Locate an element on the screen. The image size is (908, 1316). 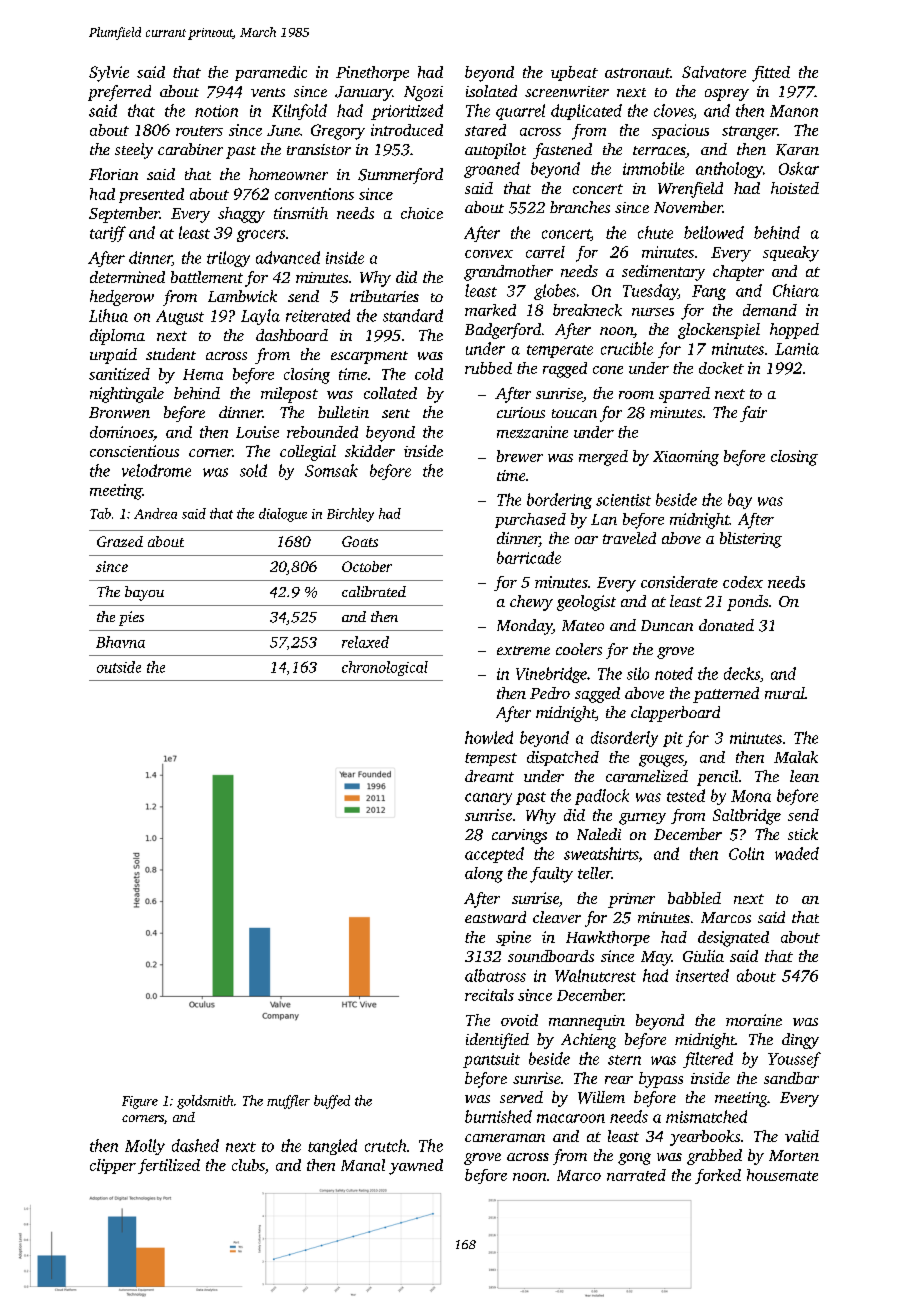
Salvatore is located at coordinates (714, 72).
